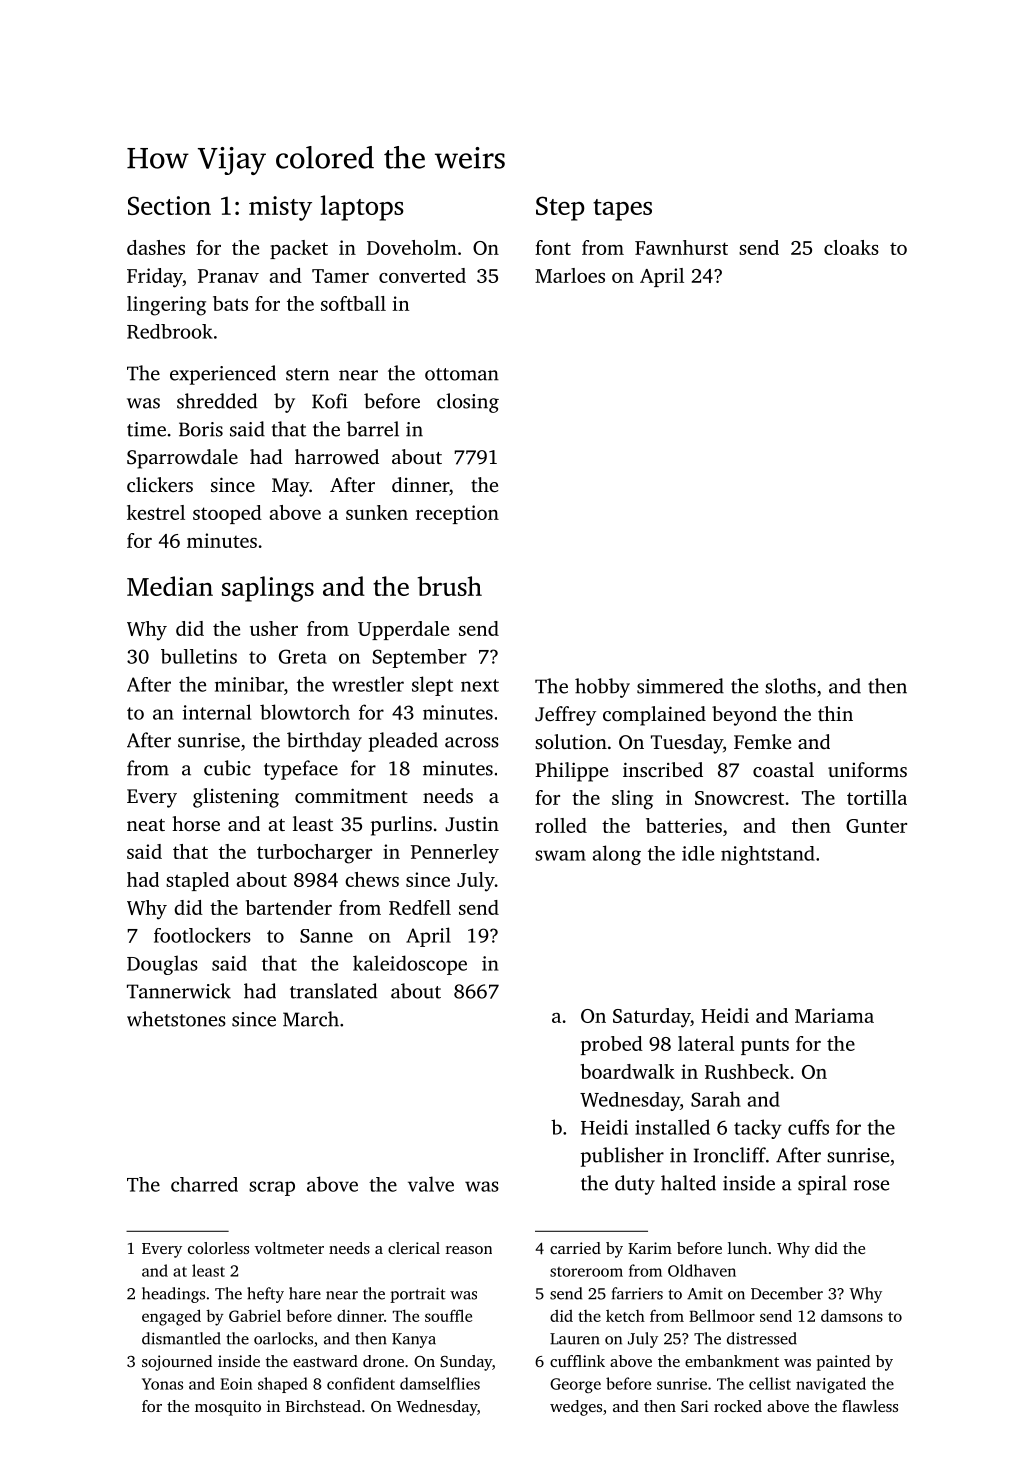 The image size is (1034, 1469). I want to click on Step, so click(560, 208).
